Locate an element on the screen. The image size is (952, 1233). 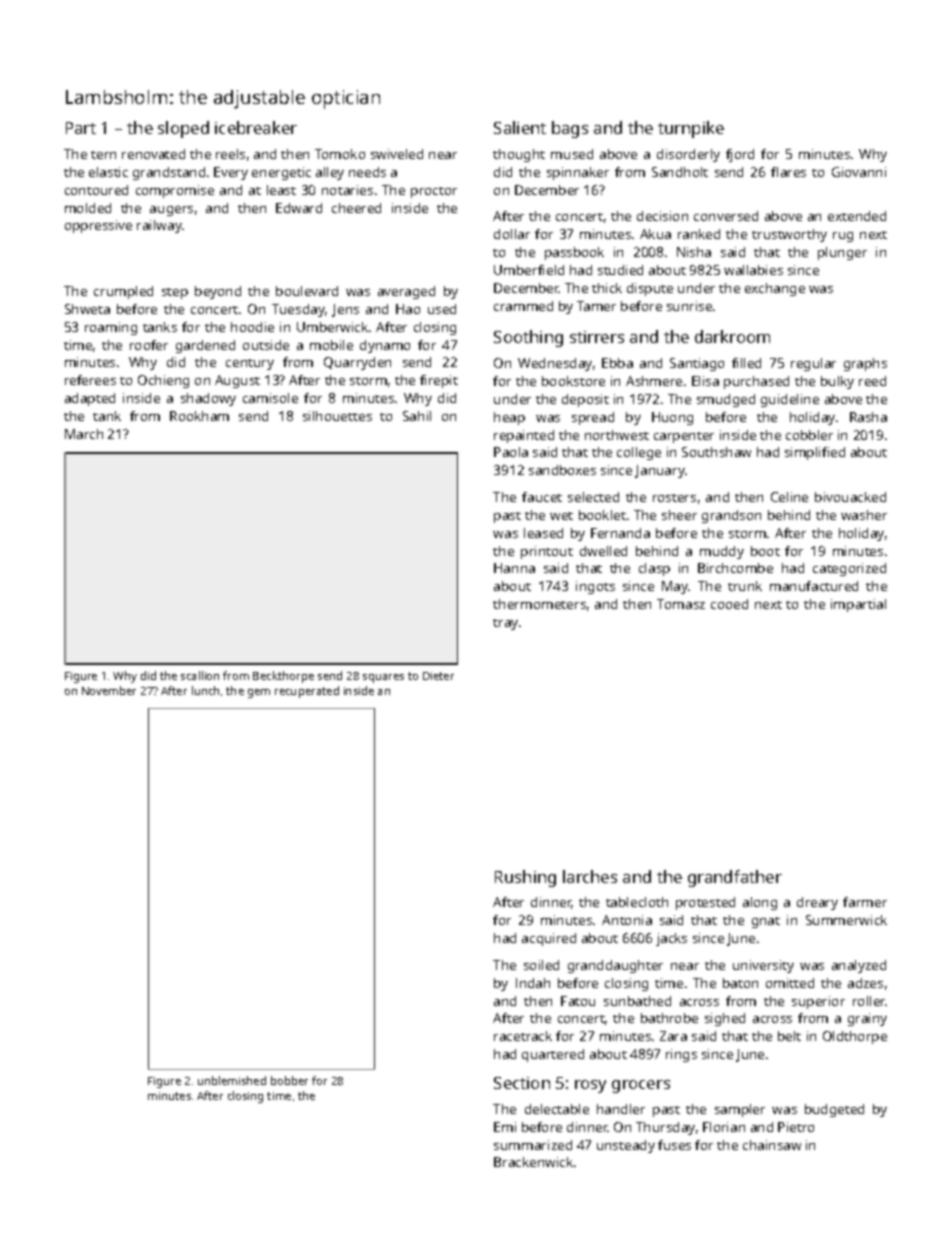
squares is located at coordinates (383, 678).
